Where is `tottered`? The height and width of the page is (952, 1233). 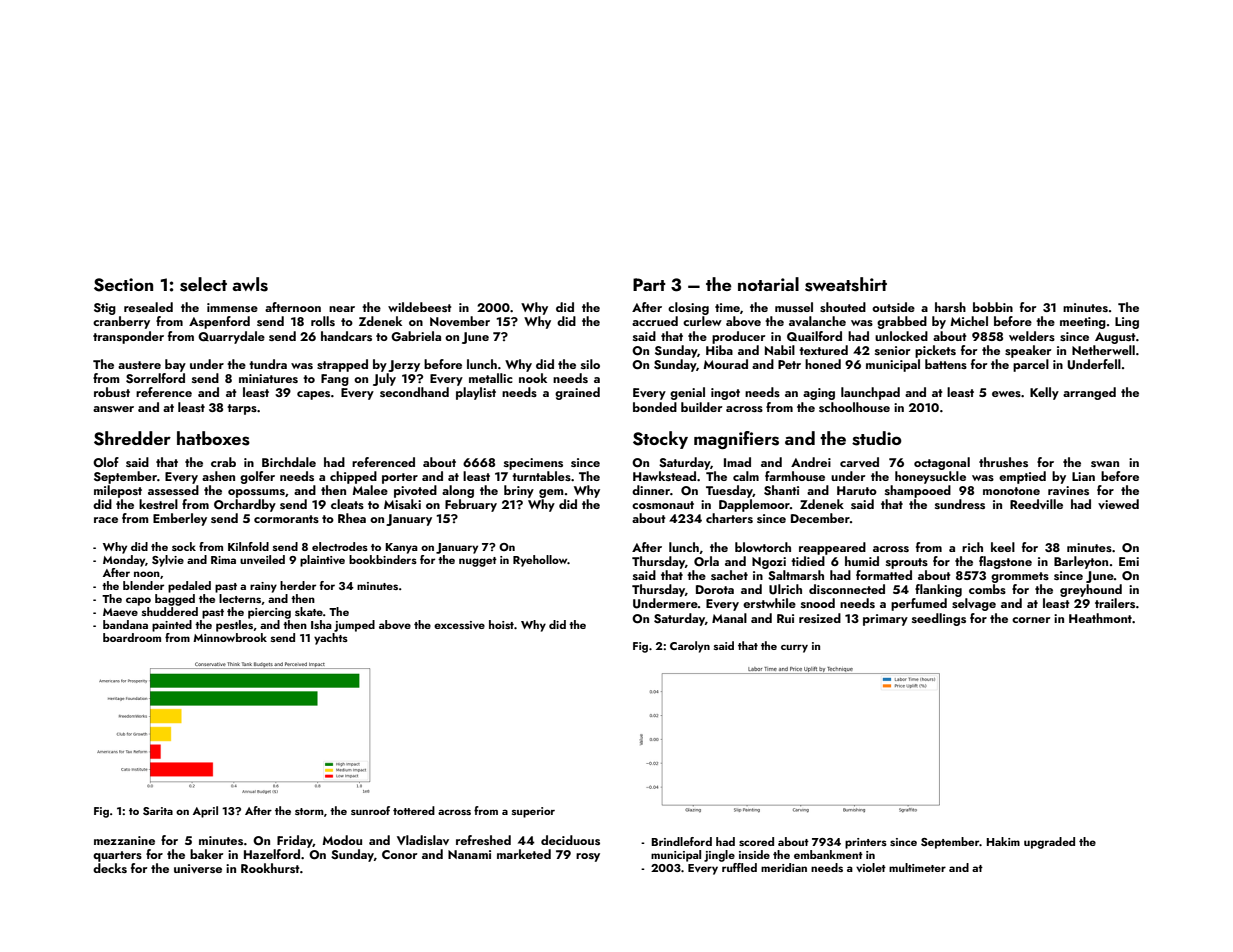
tottered is located at coordinates (414, 810).
